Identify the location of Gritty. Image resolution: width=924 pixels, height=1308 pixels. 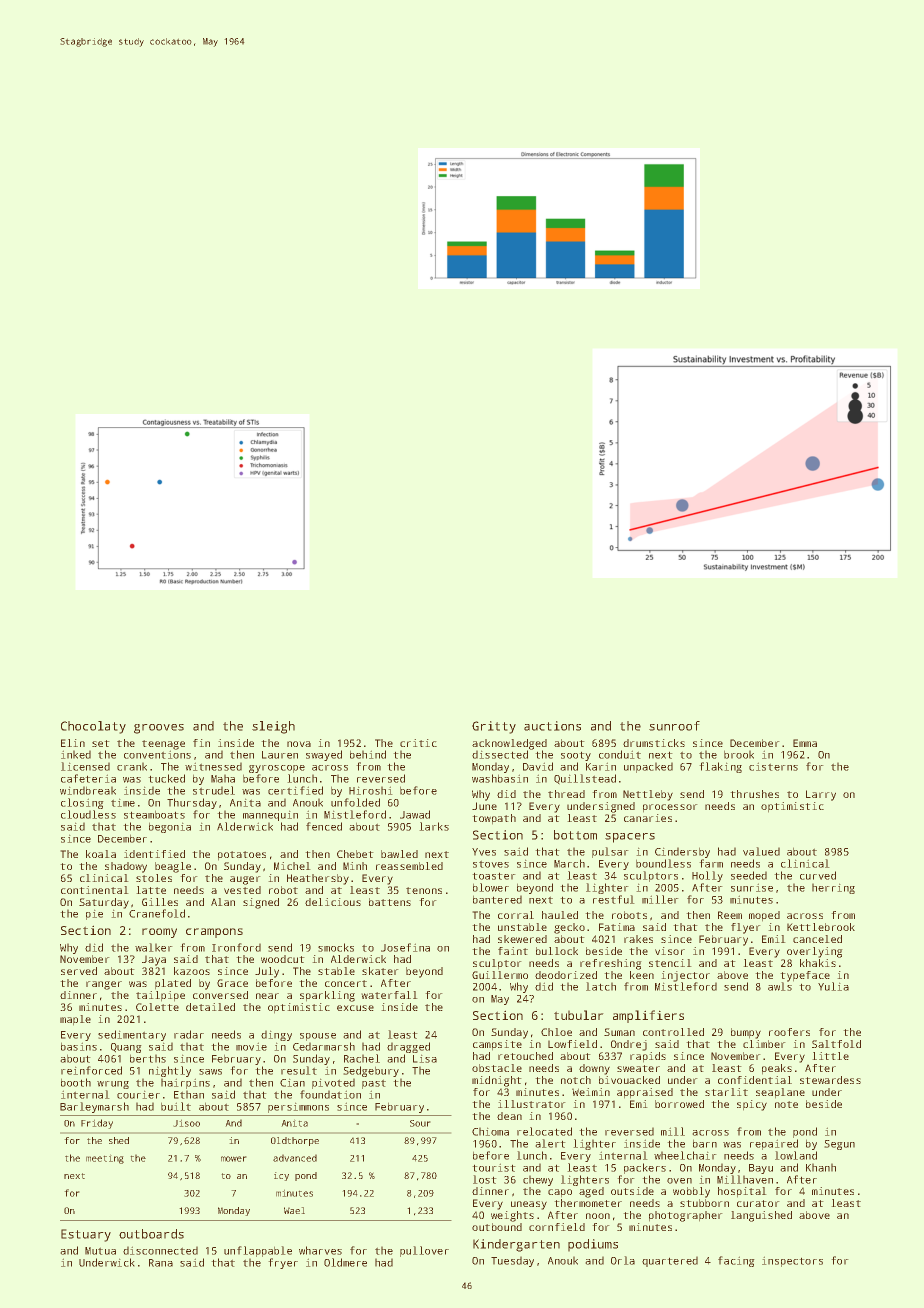
(494, 727).
